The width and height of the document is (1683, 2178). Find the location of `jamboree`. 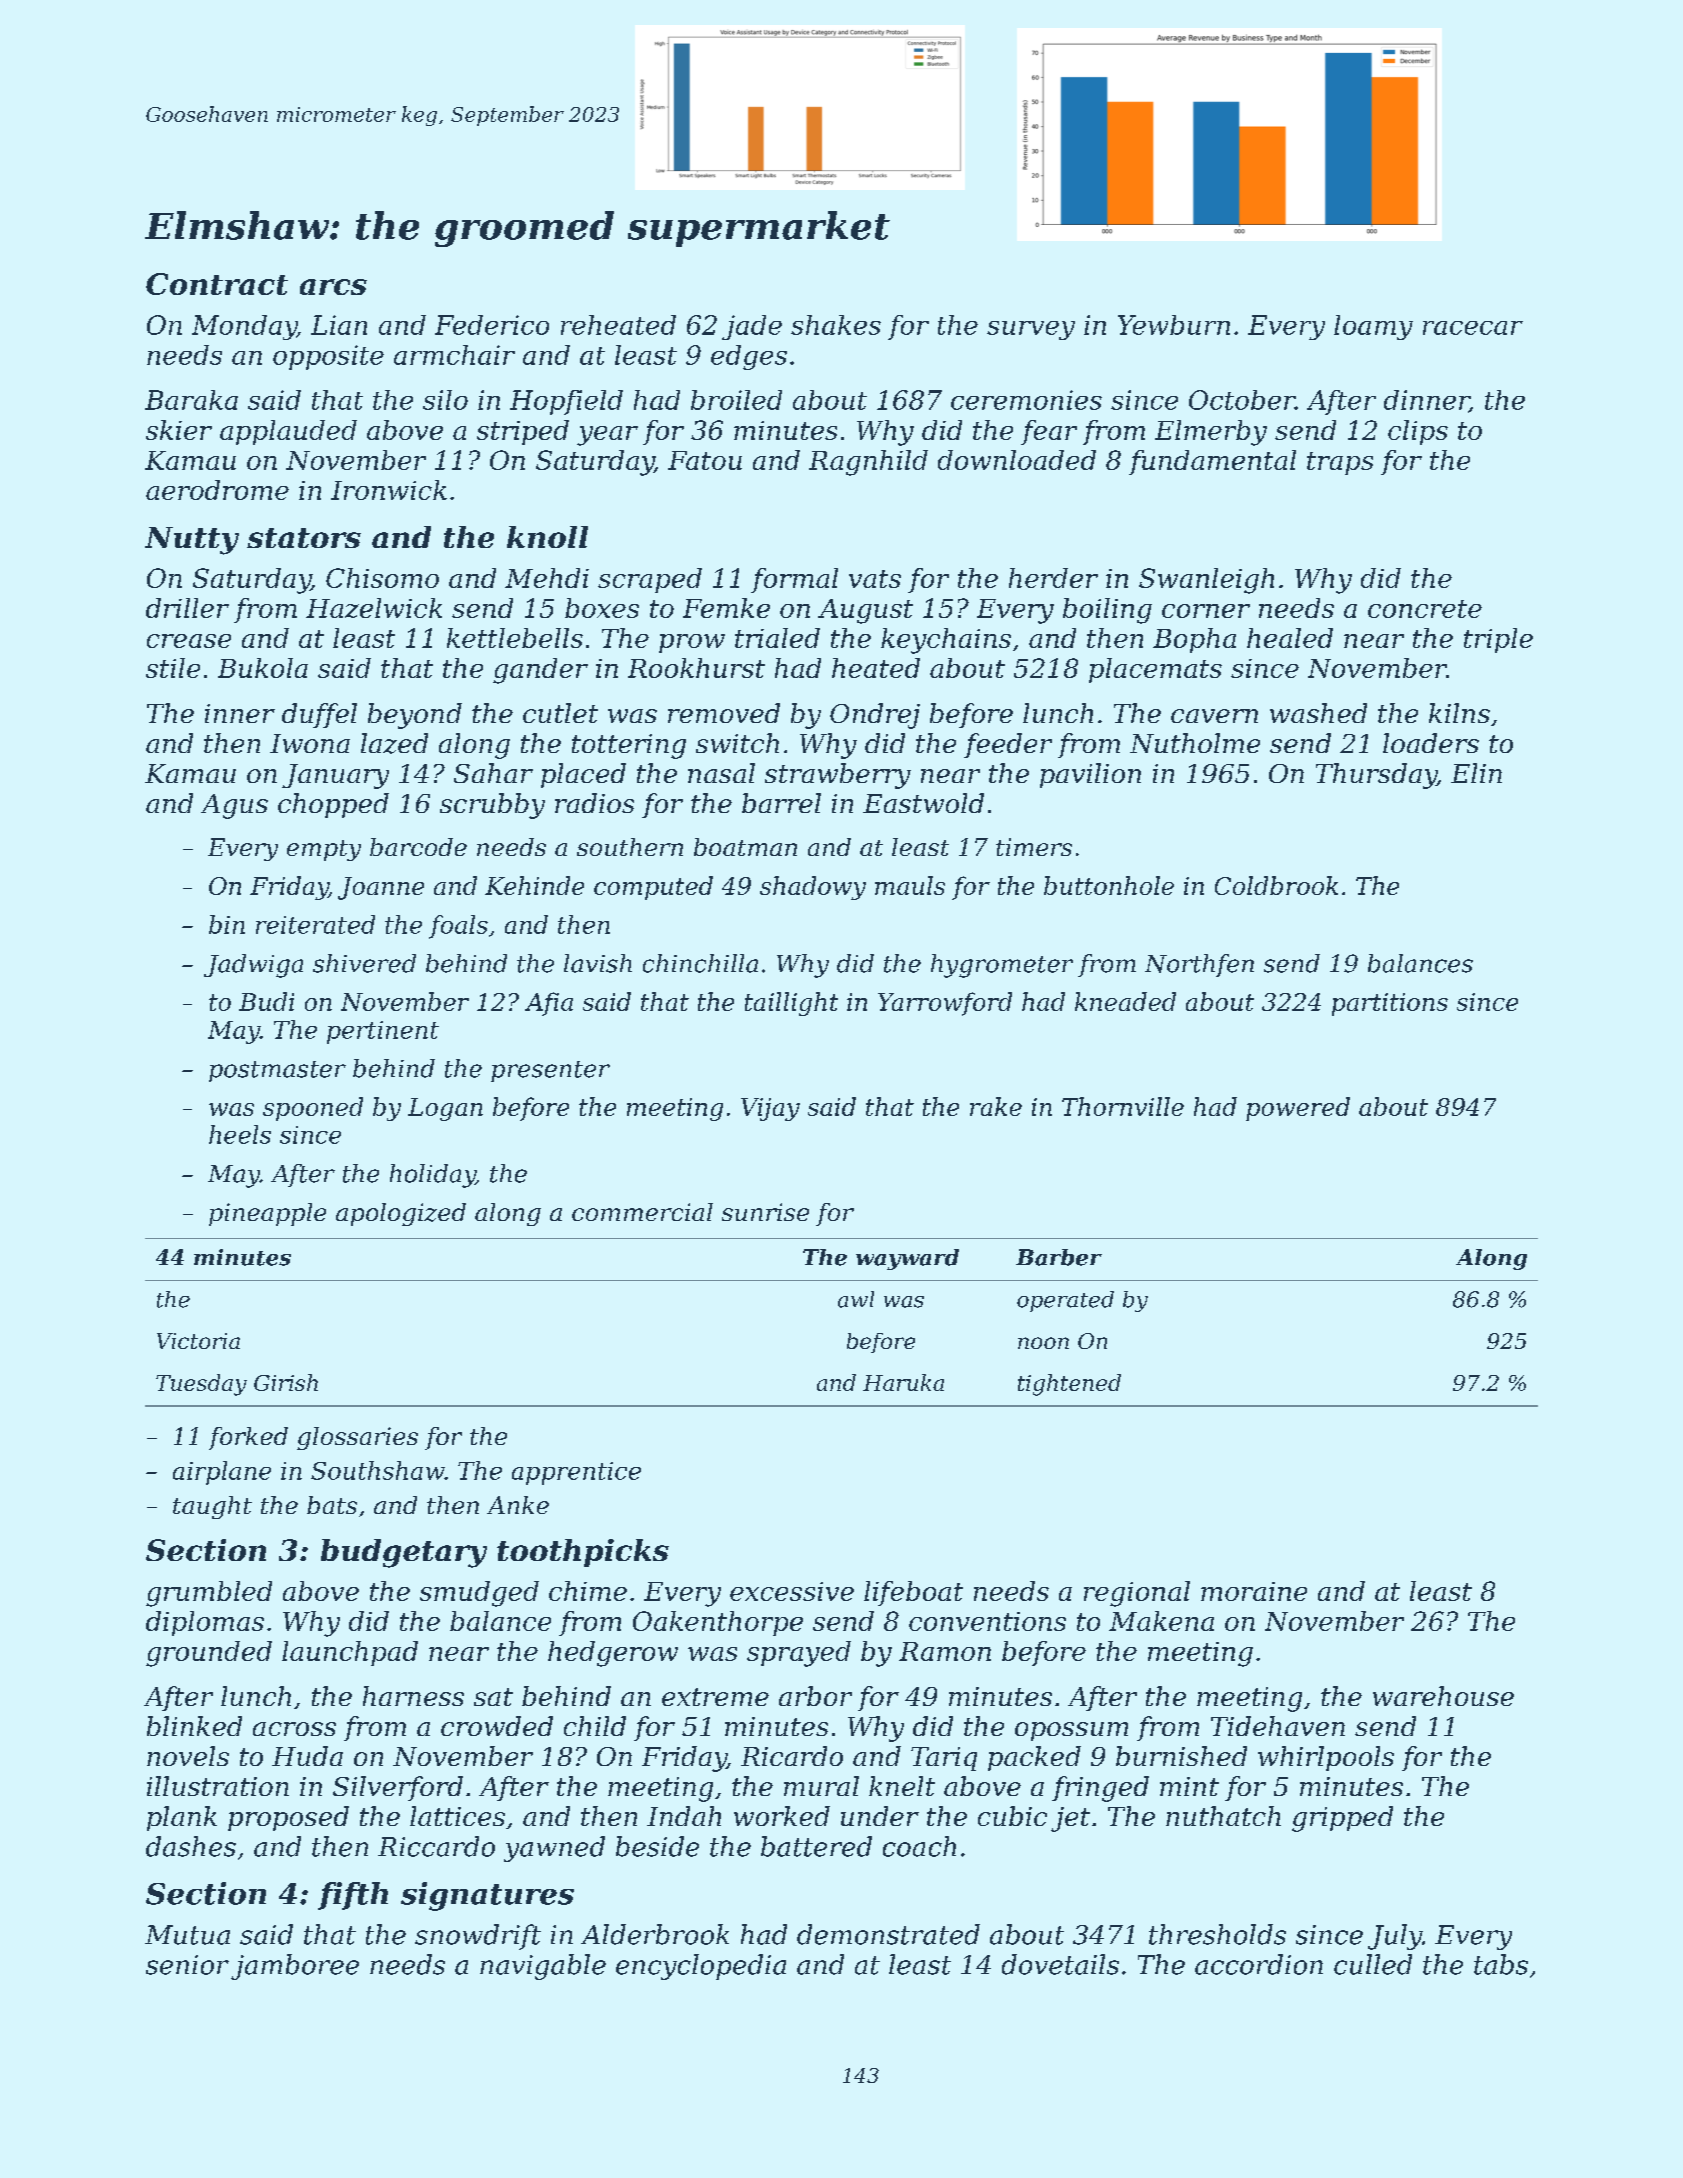

jamboree is located at coordinates (295, 1967).
